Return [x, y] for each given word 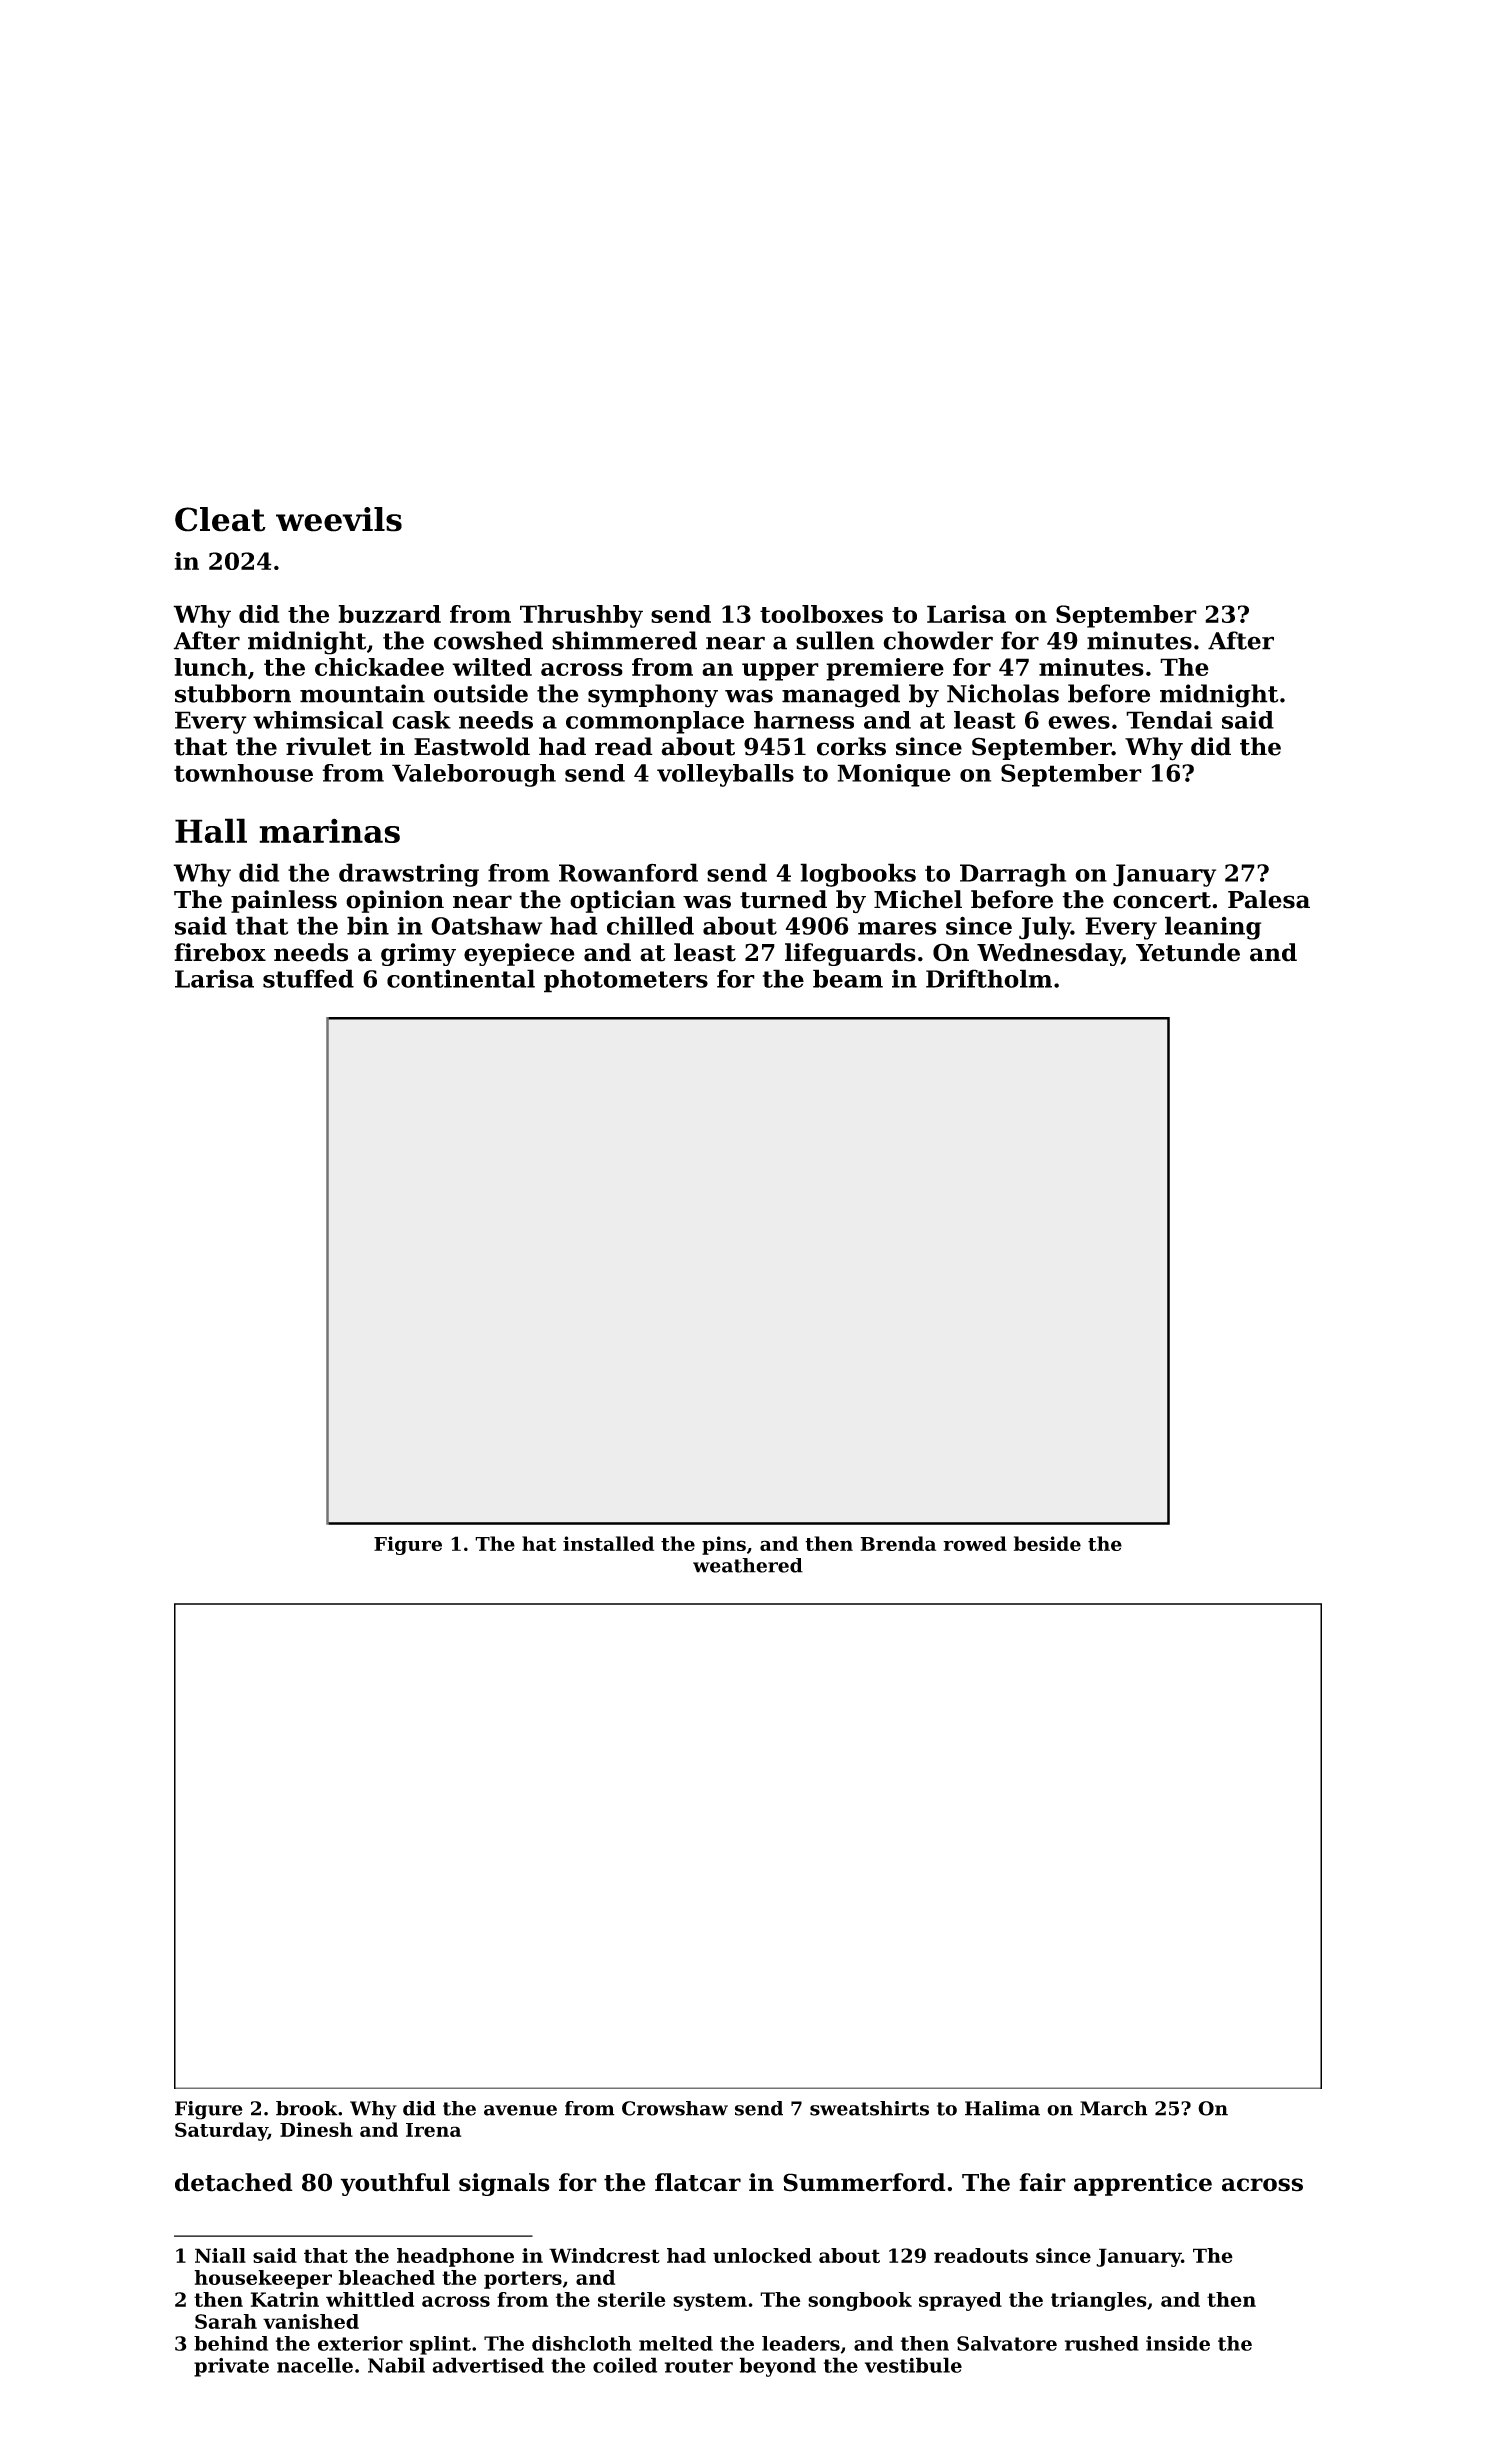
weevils [339, 519]
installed [608, 1543]
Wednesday [1049, 954]
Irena [433, 2130]
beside [1047, 1543]
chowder [938, 640]
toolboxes [821, 614]
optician [623, 901]
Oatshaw [486, 925]
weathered [748, 1565]
